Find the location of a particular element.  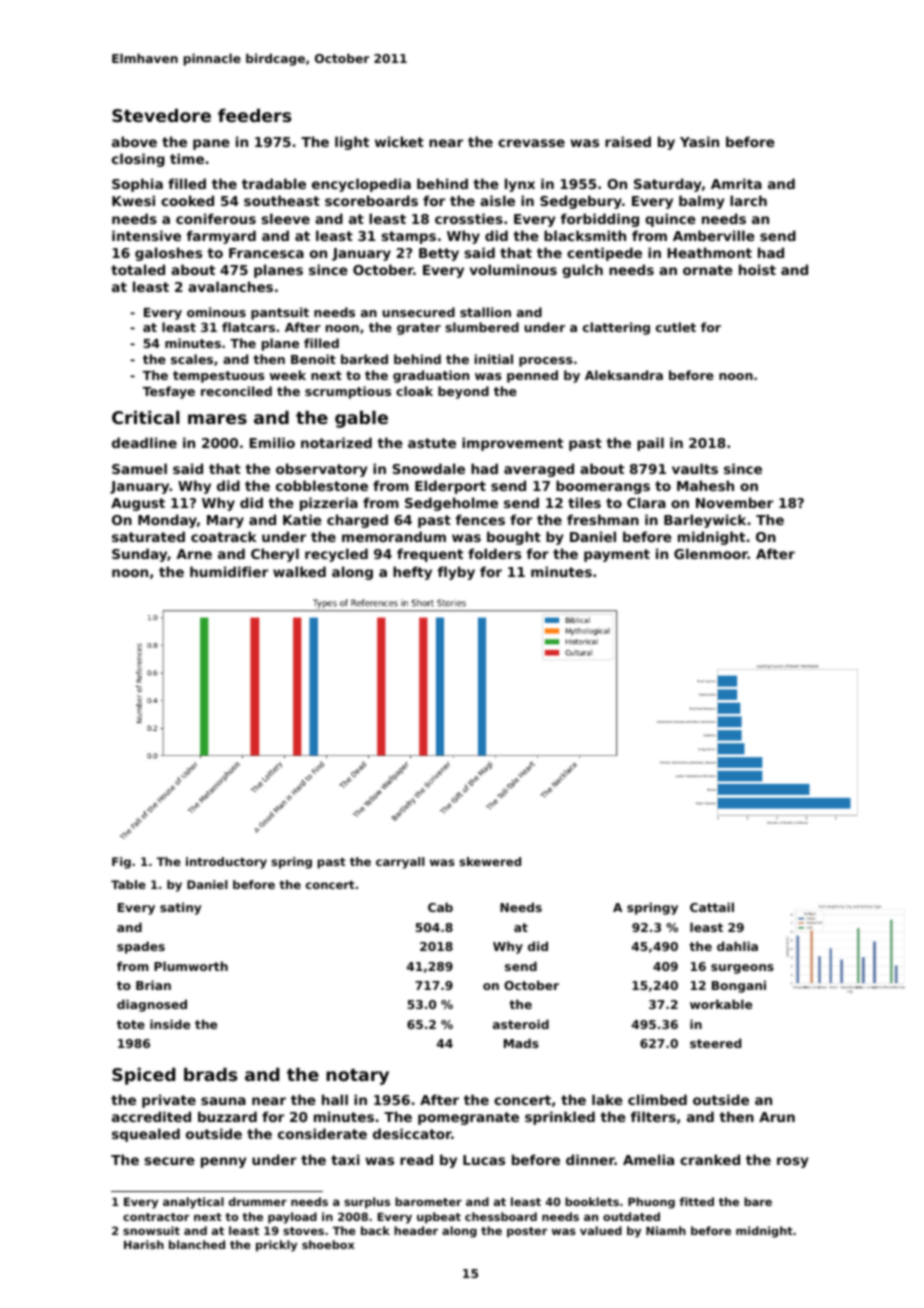

penny is located at coordinates (223, 1162).
